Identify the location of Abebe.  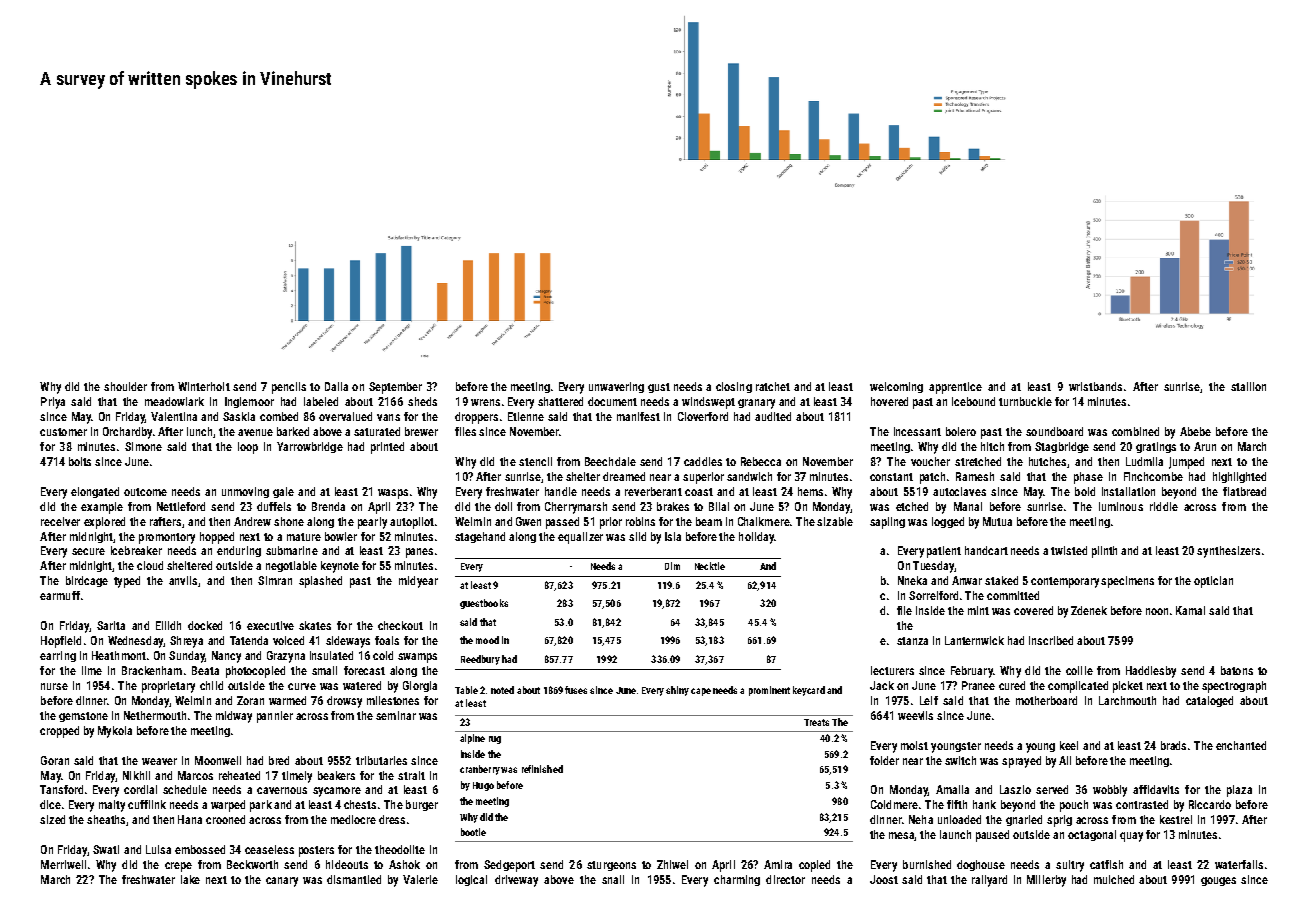
(1195, 431).
